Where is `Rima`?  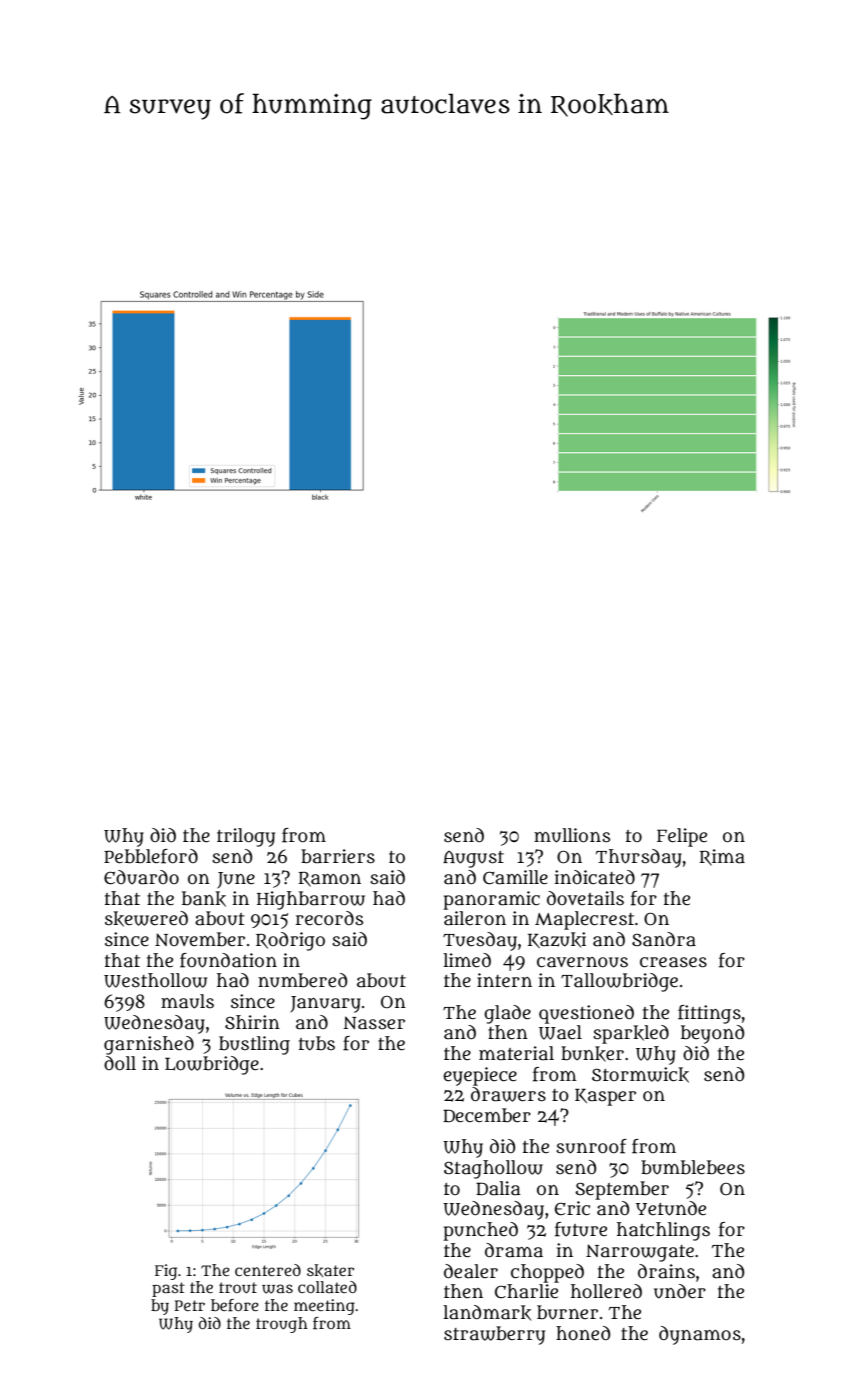
Rima is located at coordinates (722, 857).
